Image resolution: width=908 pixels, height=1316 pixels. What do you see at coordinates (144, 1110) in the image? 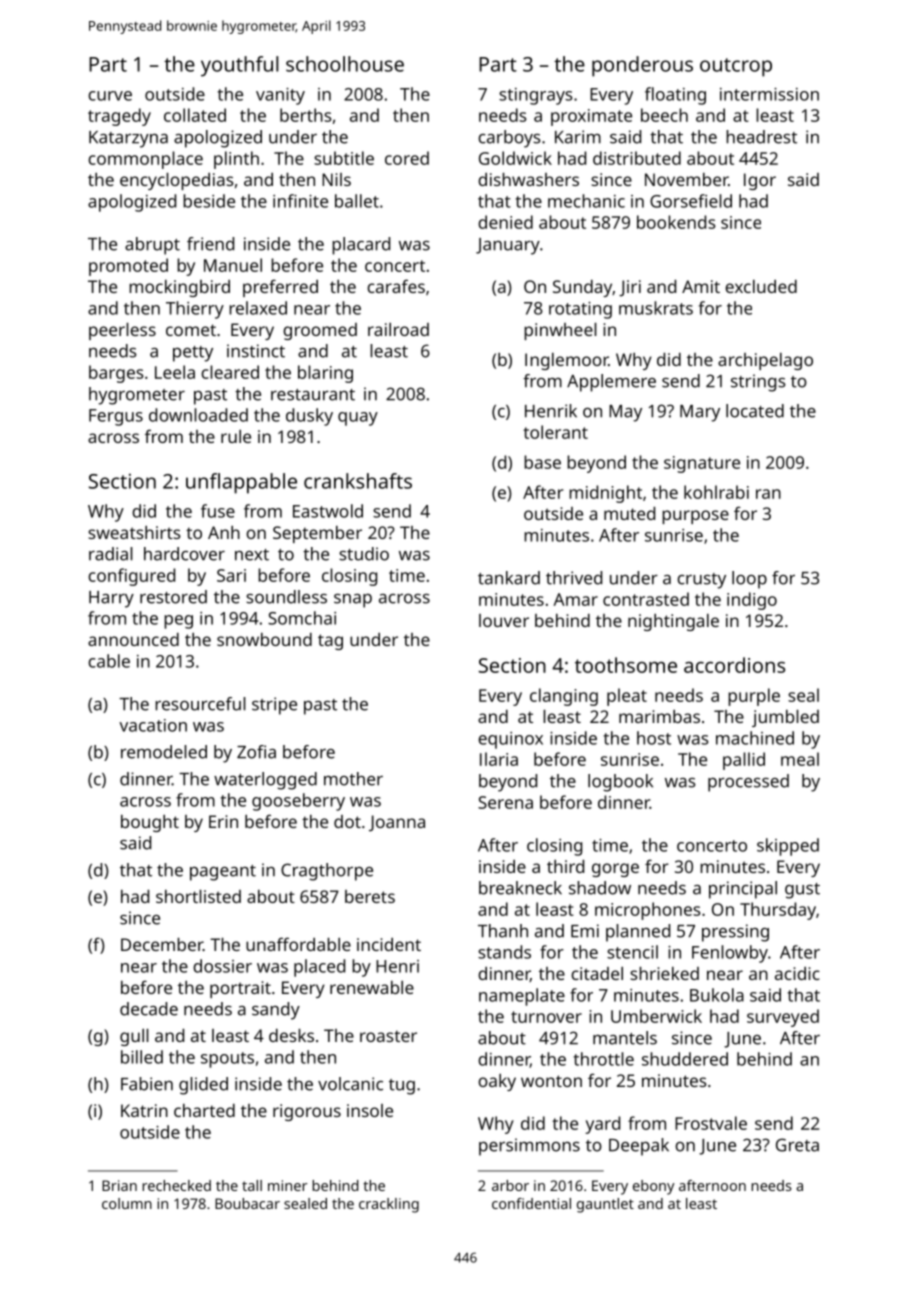
I see `Katrin` at bounding box center [144, 1110].
